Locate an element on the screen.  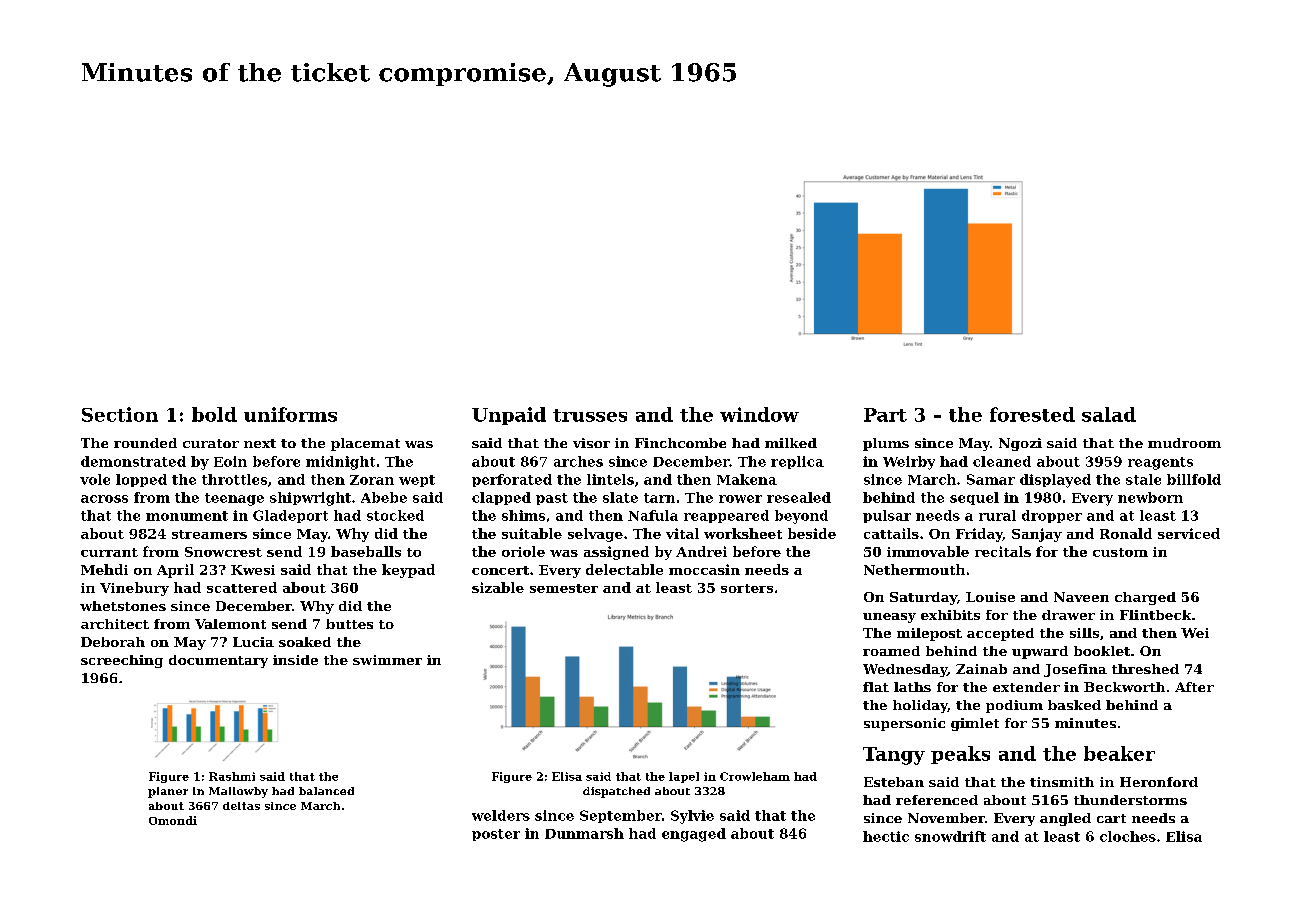
holiday is located at coordinates (920, 706).
